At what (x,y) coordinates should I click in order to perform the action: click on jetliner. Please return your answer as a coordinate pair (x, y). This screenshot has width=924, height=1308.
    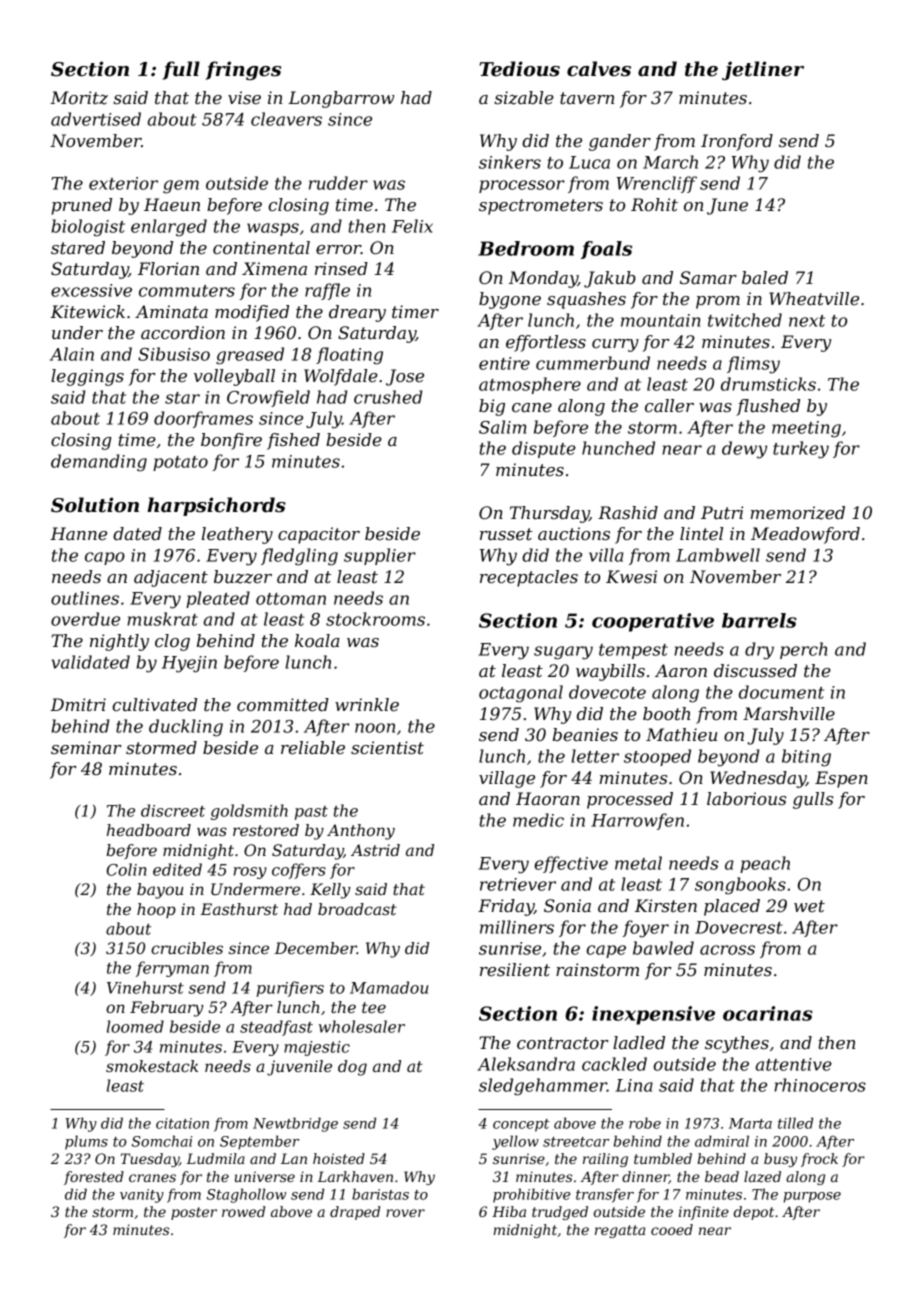
    Looking at the image, I should click on (763, 70).
